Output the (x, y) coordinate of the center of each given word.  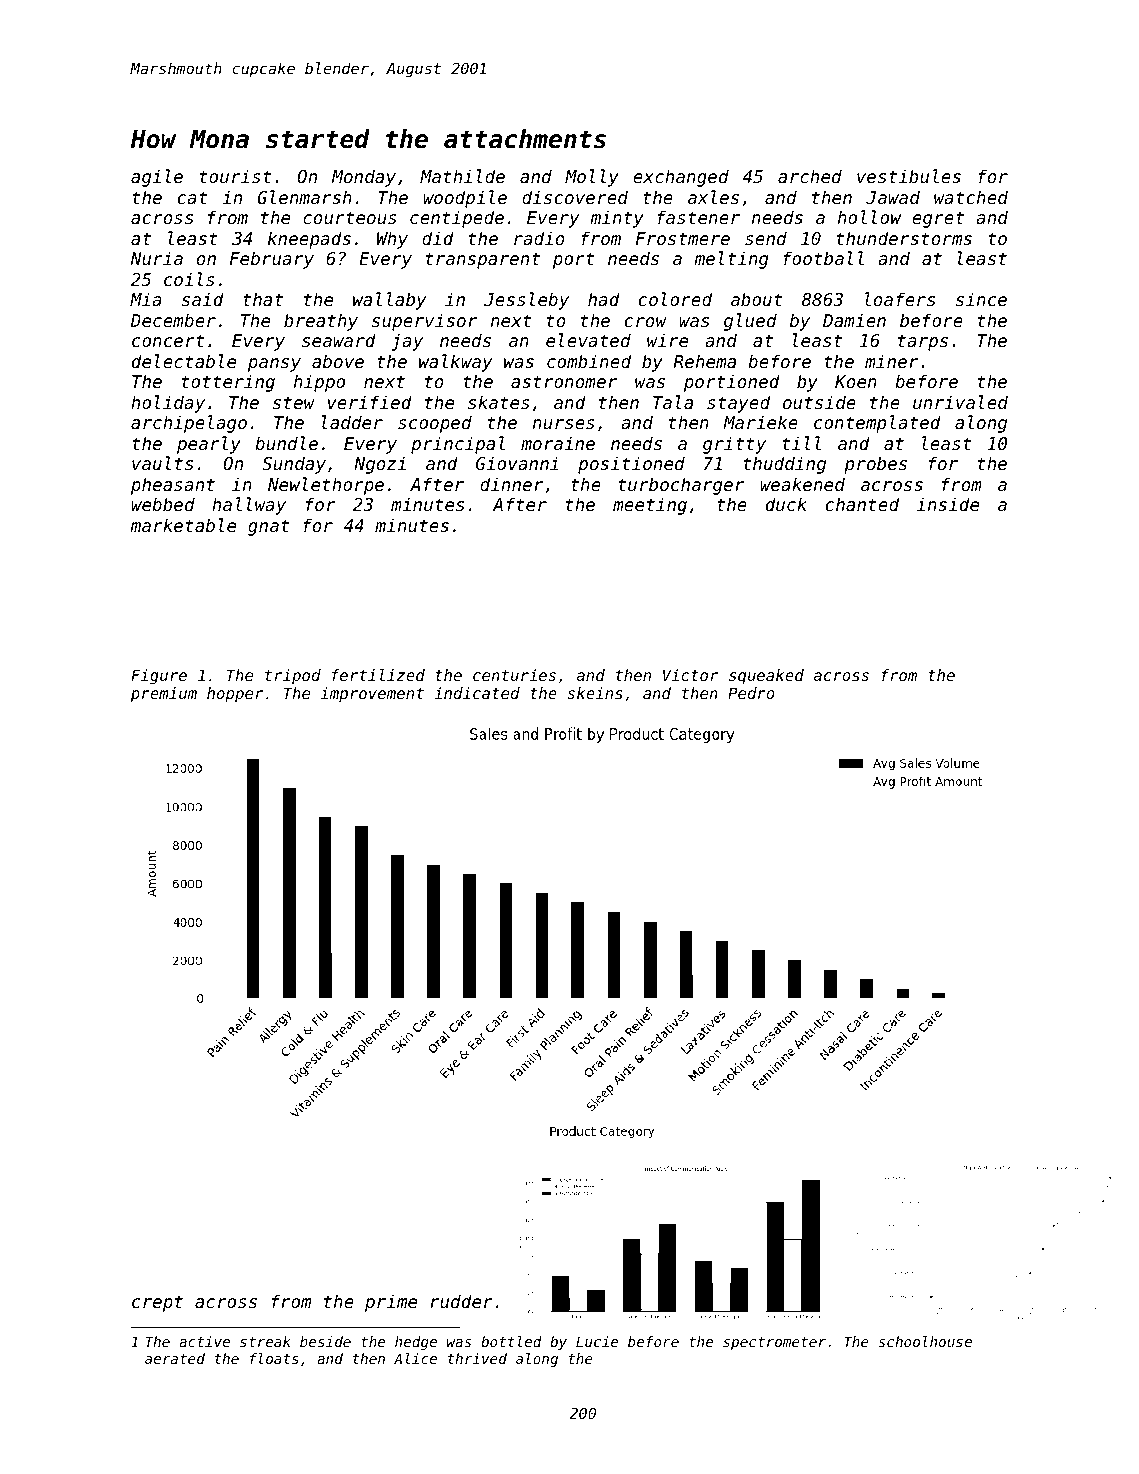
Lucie (597, 1341)
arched (810, 176)
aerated (175, 1358)
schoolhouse (925, 1341)
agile (157, 178)
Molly (592, 178)
